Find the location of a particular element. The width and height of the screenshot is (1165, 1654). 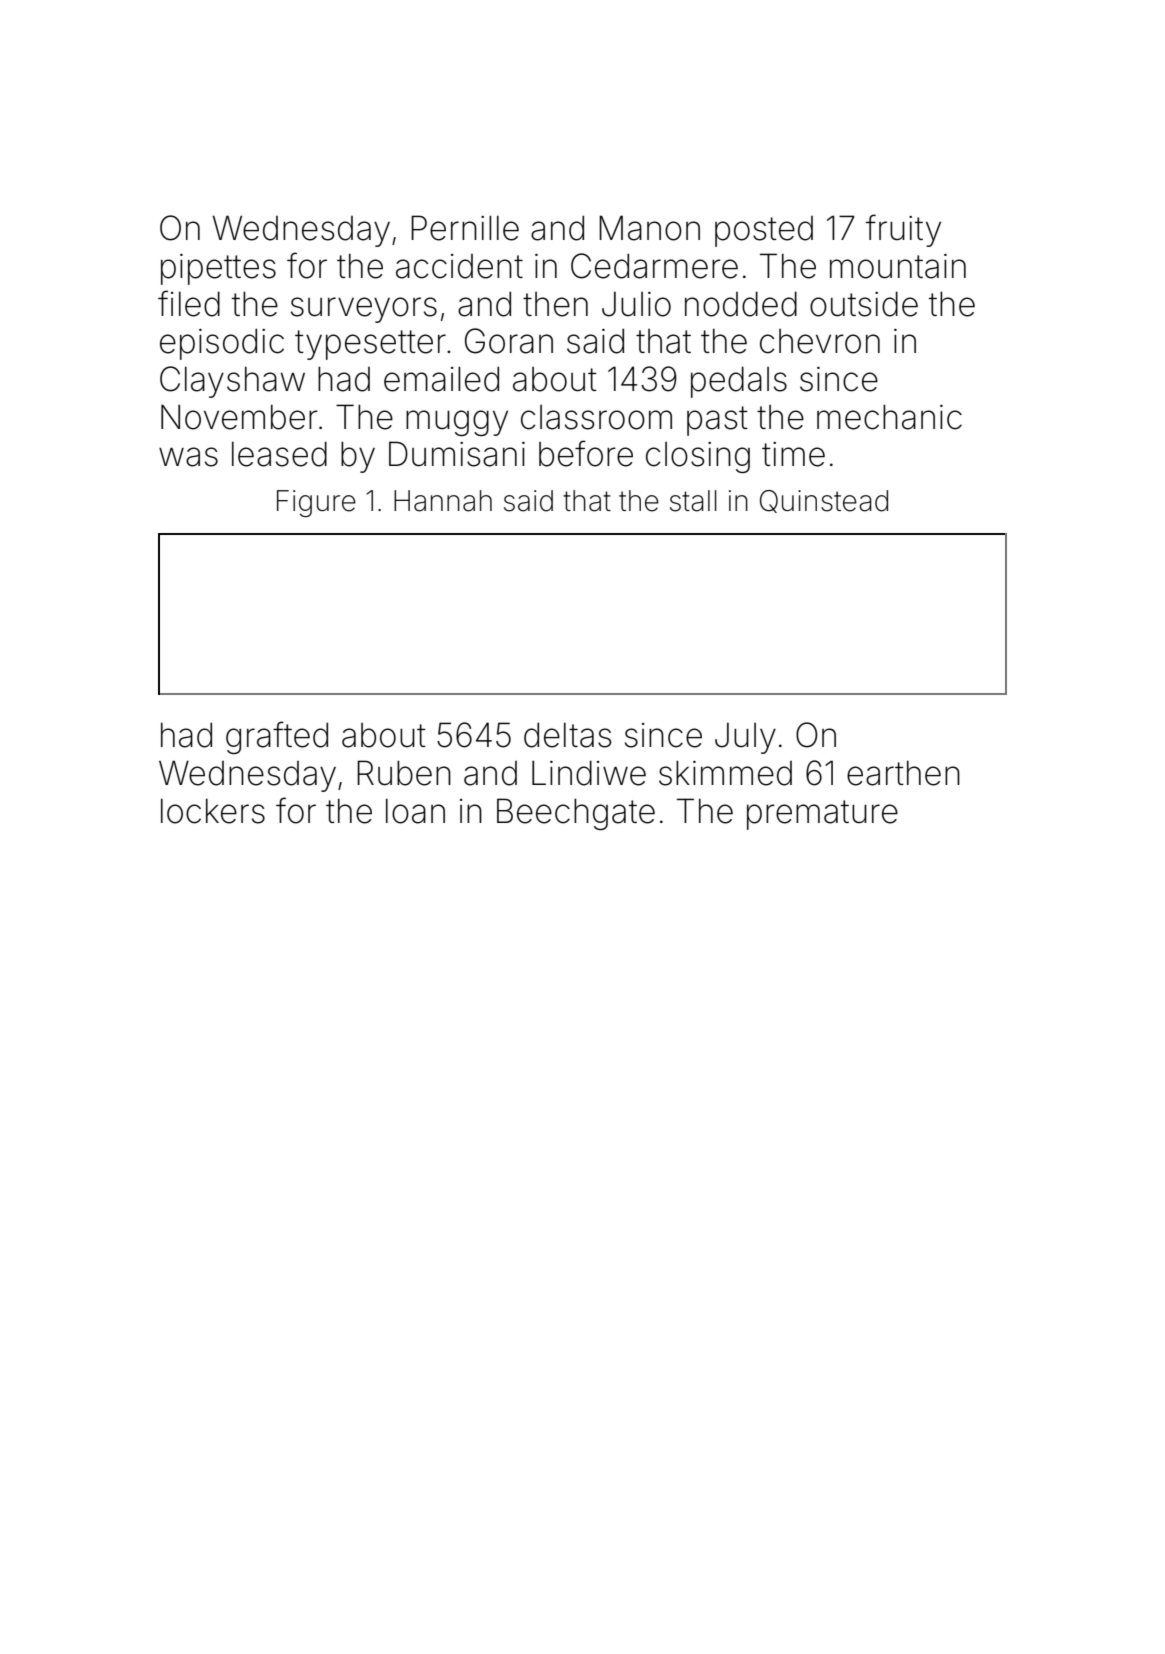

July is located at coordinates (745, 738).
